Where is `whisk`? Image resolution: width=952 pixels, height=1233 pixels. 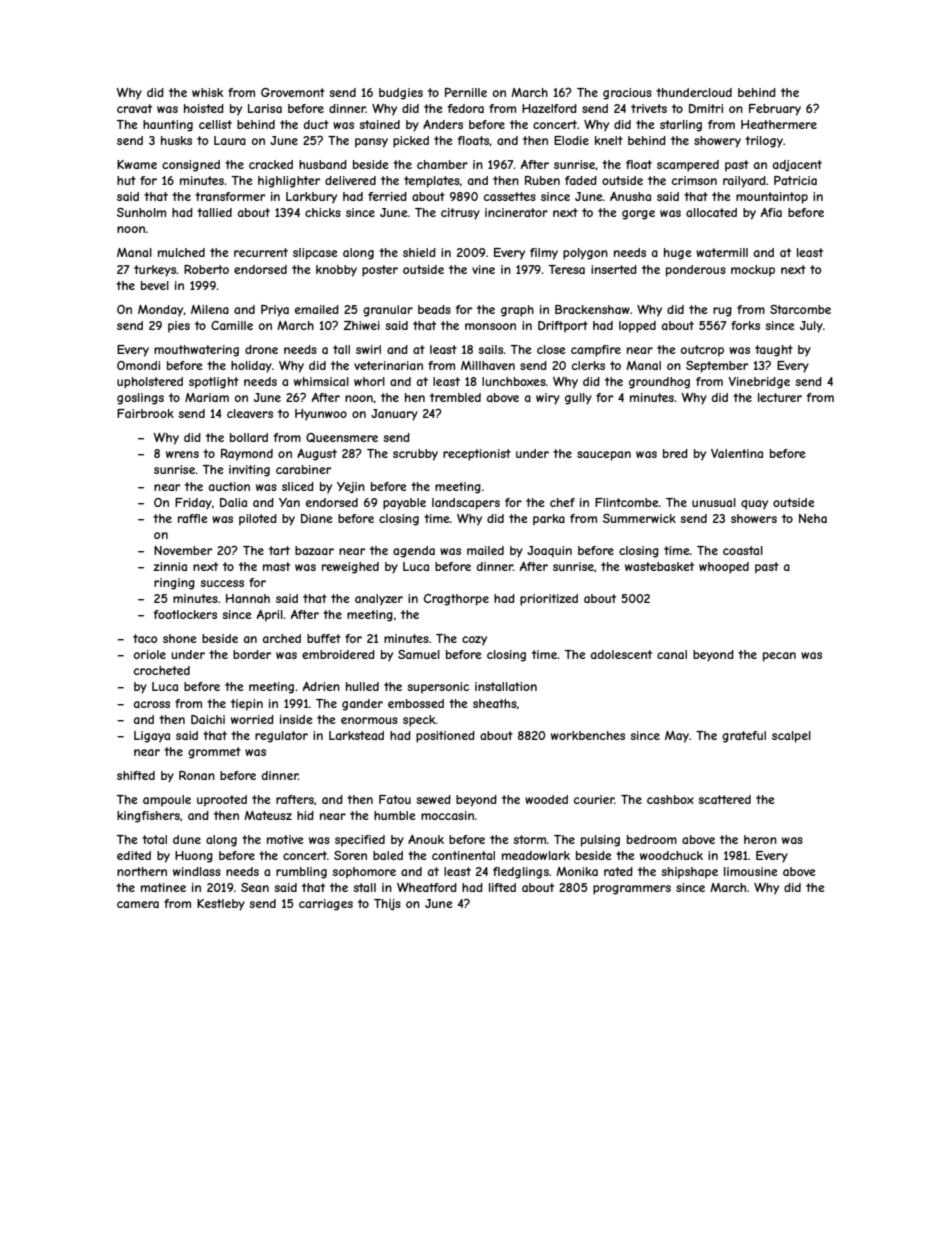
whisk is located at coordinates (207, 92).
